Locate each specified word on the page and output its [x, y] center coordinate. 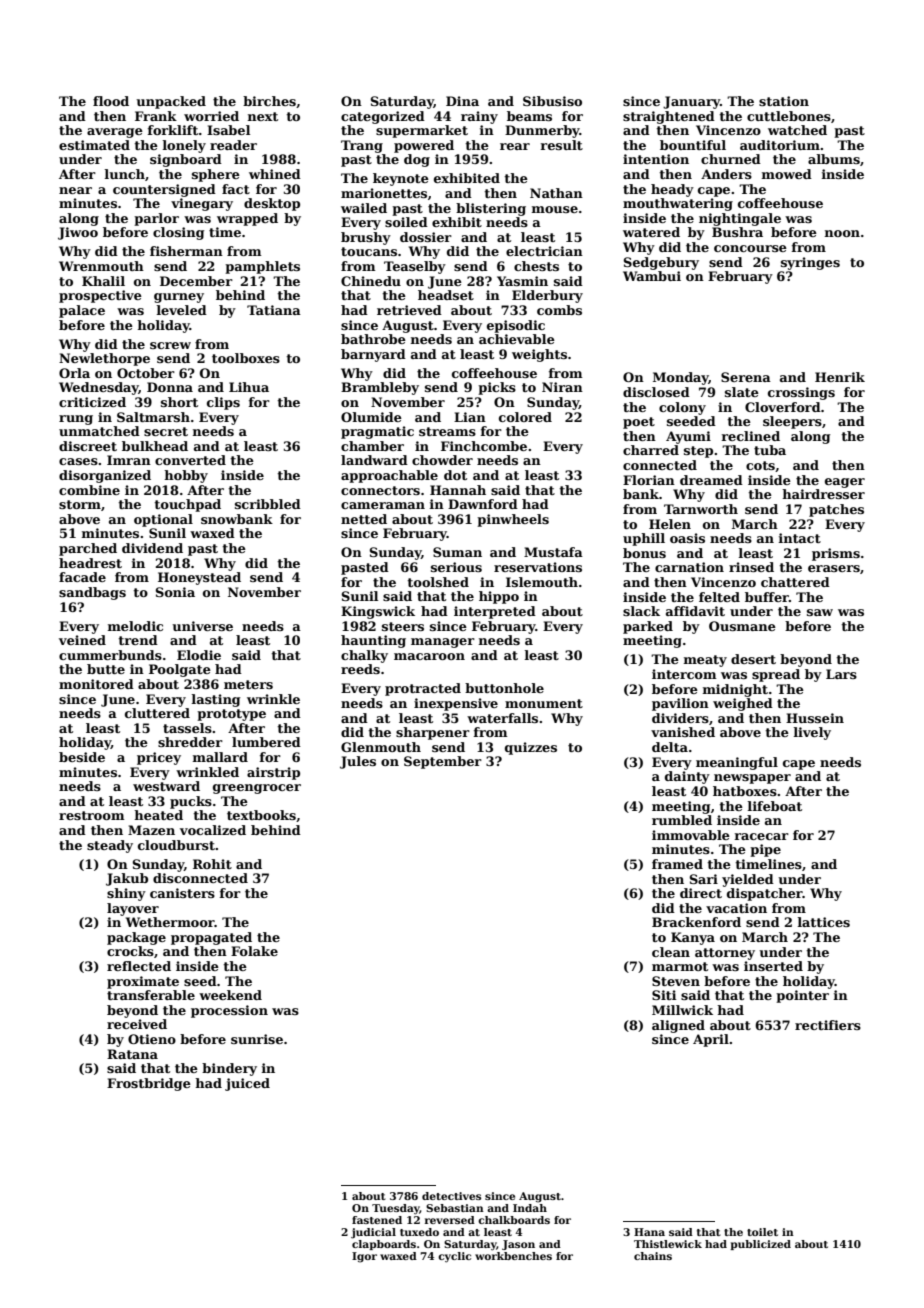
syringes [810, 263]
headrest [90, 563]
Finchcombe [484, 446]
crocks [130, 951]
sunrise [257, 1039]
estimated [94, 145]
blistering [491, 209]
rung [76, 420]
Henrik [840, 377]
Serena [746, 377]
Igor [364, 1257]
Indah [530, 1208]
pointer [802, 996]
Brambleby [380, 388]
